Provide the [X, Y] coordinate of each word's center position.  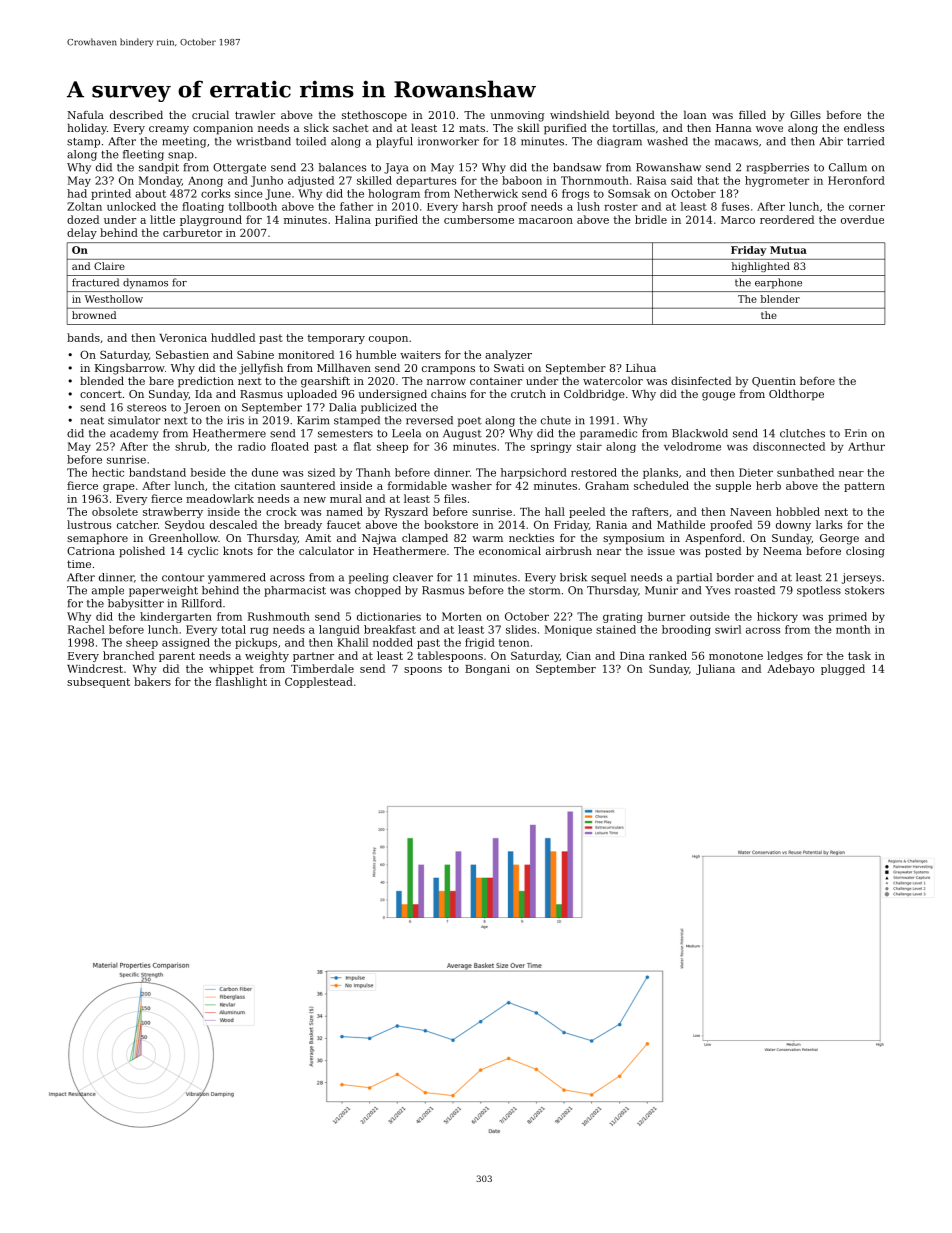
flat [362, 446]
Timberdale [322, 668]
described [136, 114]
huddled [233, 337]
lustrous [89, 524]
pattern [864, 487]
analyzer [508, 355]
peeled [587, 512]
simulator [134, 420]
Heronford [856, 180]
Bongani [487, 670]
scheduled [661, 485]
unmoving [517, 116]
